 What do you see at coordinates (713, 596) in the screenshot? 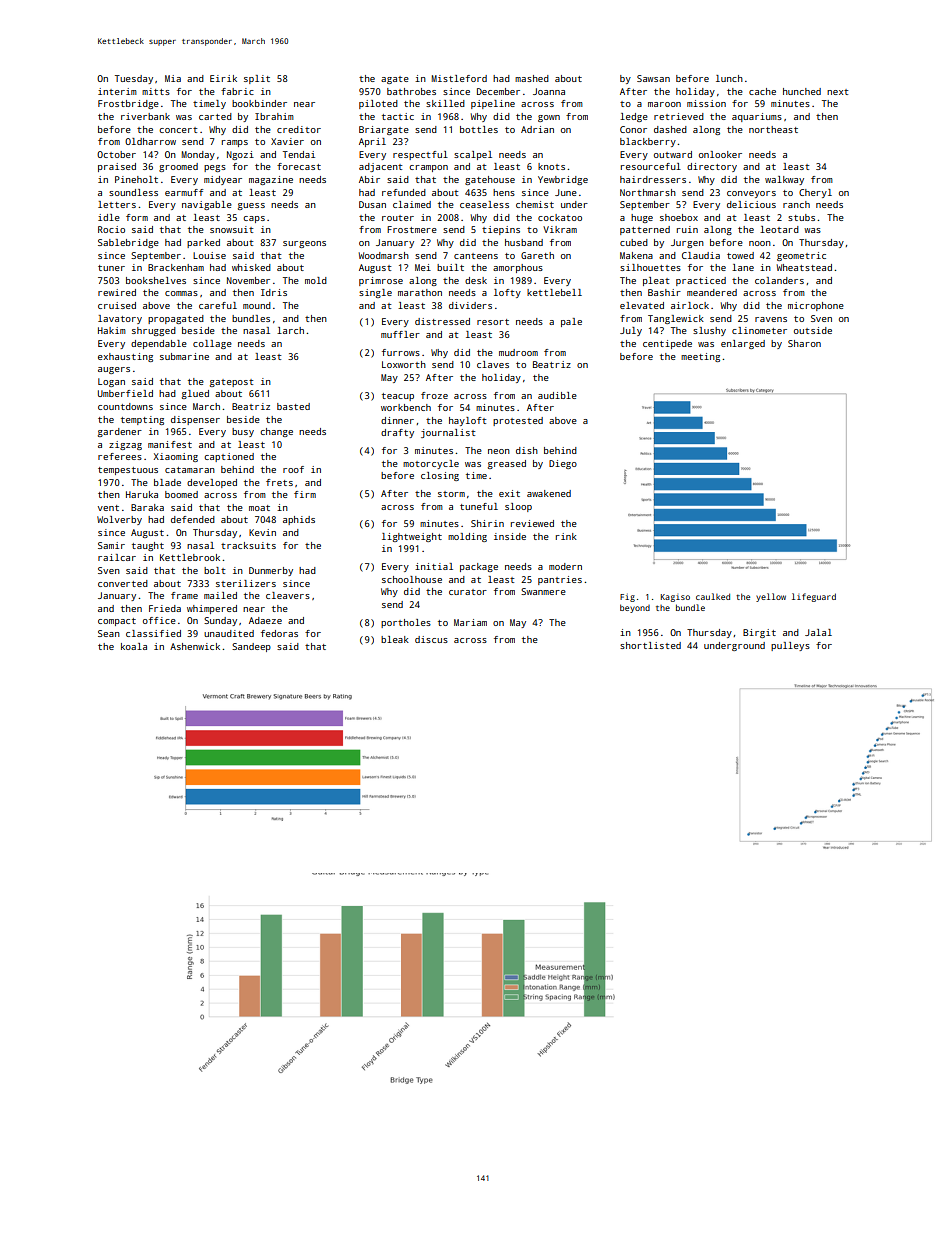
I see `caulked` at bounding box center [713, 596].
